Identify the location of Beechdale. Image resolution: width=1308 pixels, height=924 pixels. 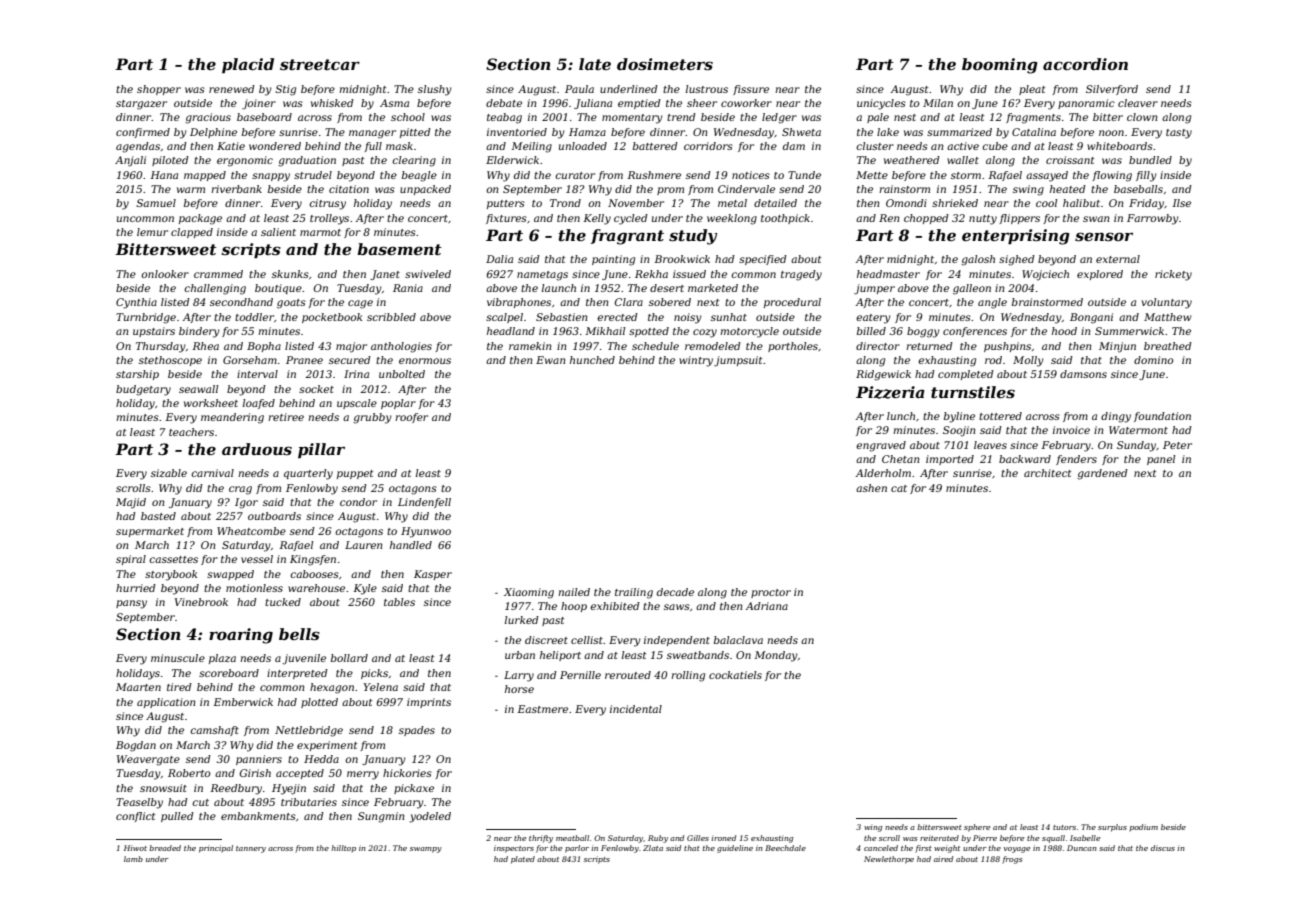
(785, 848).
